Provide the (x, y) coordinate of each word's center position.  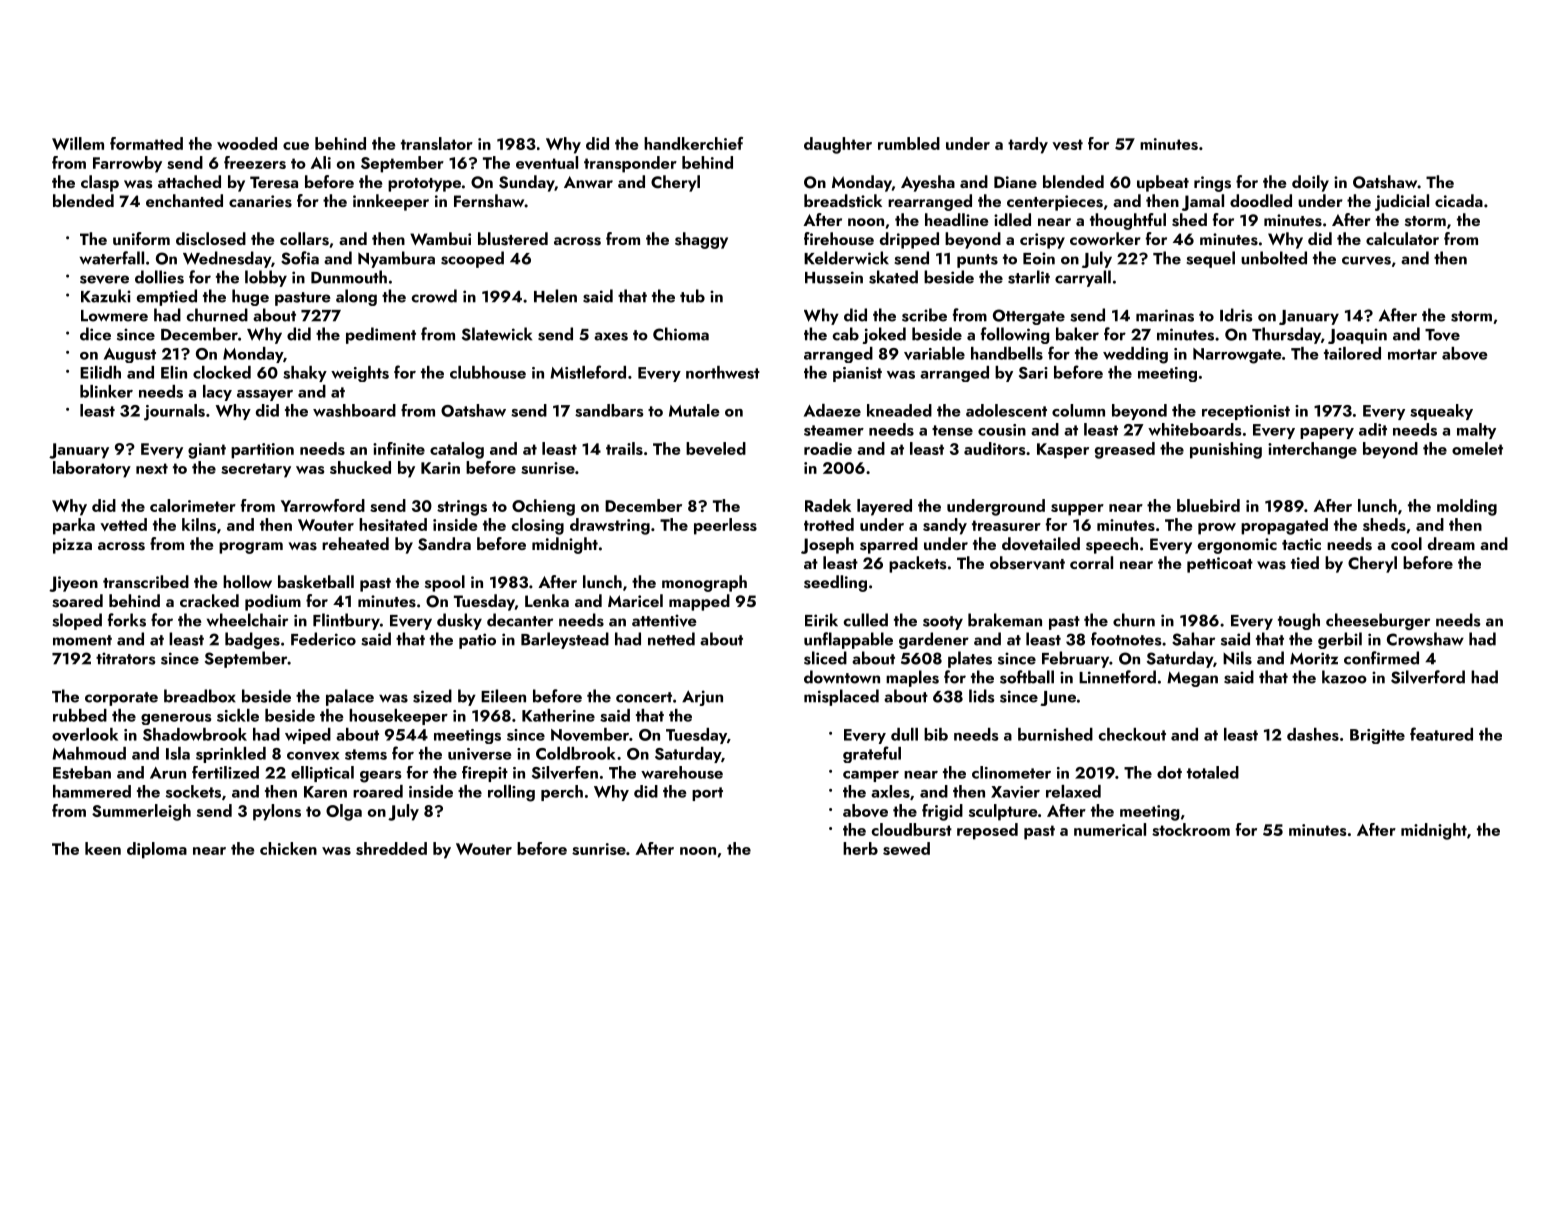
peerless (725, 526)
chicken (288, 848)
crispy (1042, 241)
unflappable (848, 640)
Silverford (1428, 677)
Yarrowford (323, 505)
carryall (1083, 278)
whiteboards (1195, 429)
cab (845, 334)
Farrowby (127, 164)
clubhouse (488, 372)
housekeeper (398, 717)
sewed (906, 848)
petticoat (1220, 565)
